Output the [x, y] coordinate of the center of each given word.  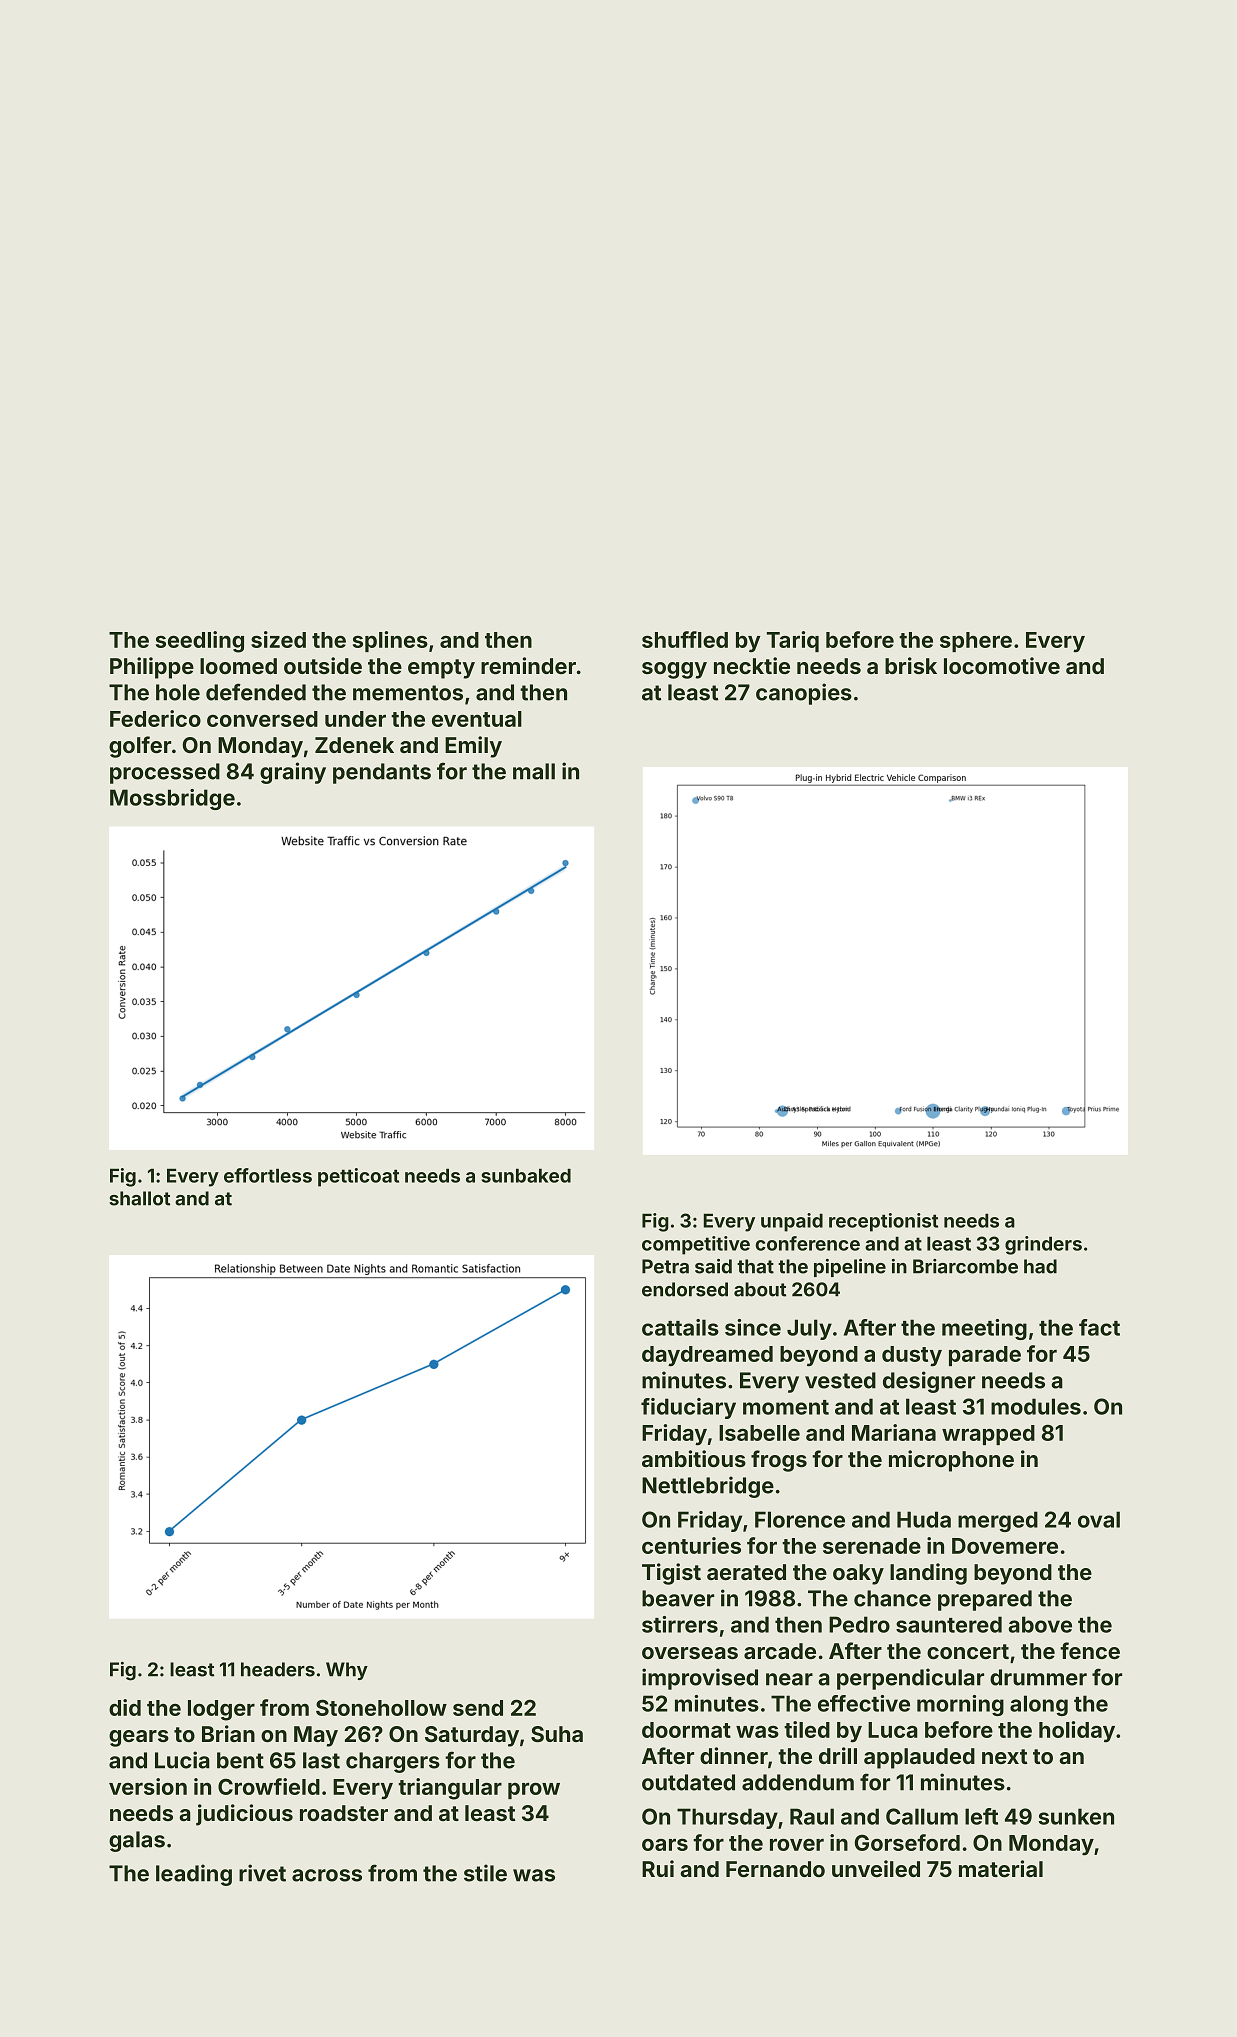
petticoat [358, 1177]
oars [665, 1845]
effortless [268, 1175]
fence [1090, 1650]
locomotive [1002, 665]
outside [323, 665]
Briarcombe [965, 1266]
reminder [528, 665]
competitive [696, 1245]
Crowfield [269, 1786]
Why [347, 1671]
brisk [911, 665]
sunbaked [526, 1175]
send [478, 1708]
